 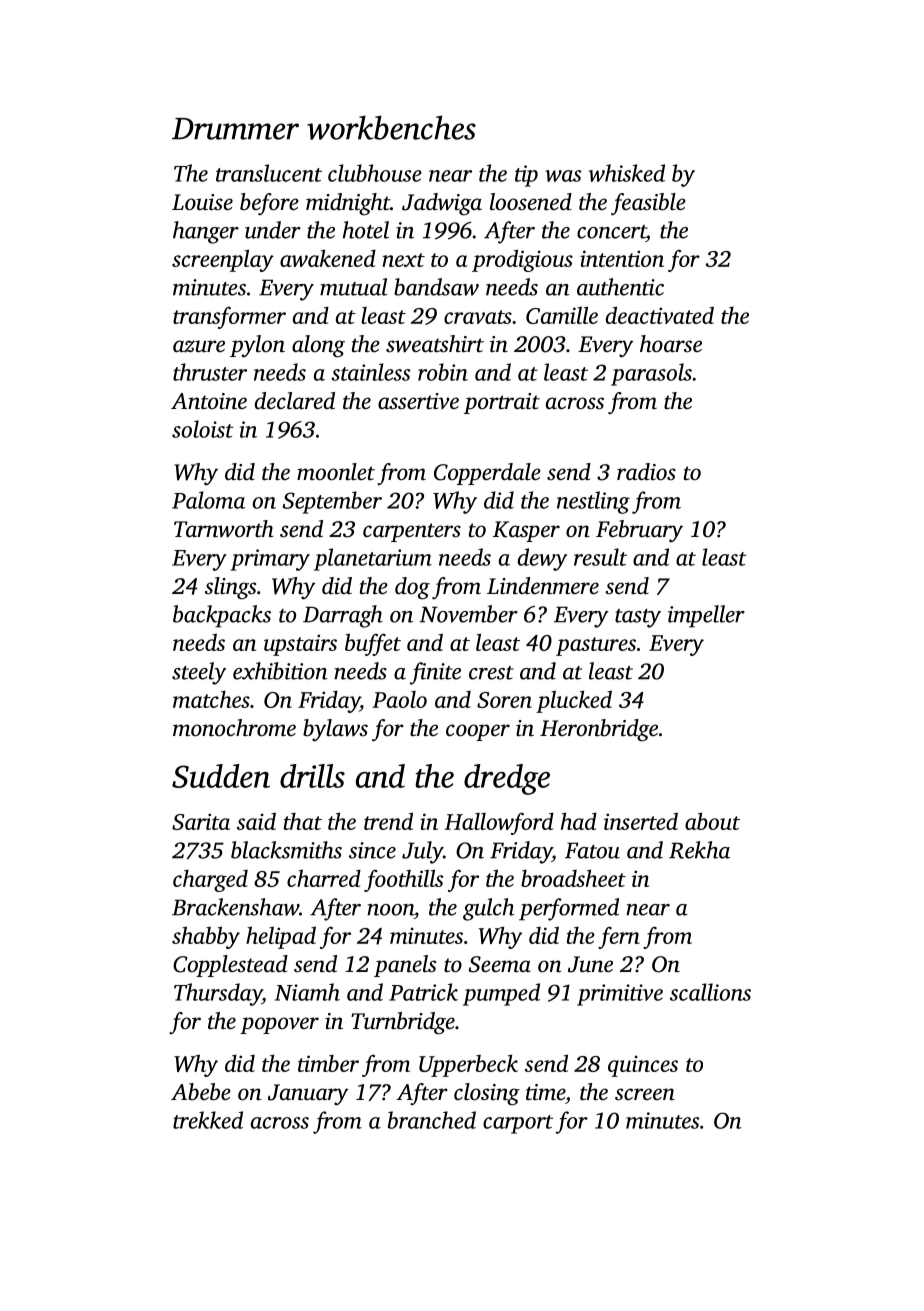 What do you see at coordinates (391, 127) in the screenshot?
I see `workbenches` at bounding box center [391, 127].
